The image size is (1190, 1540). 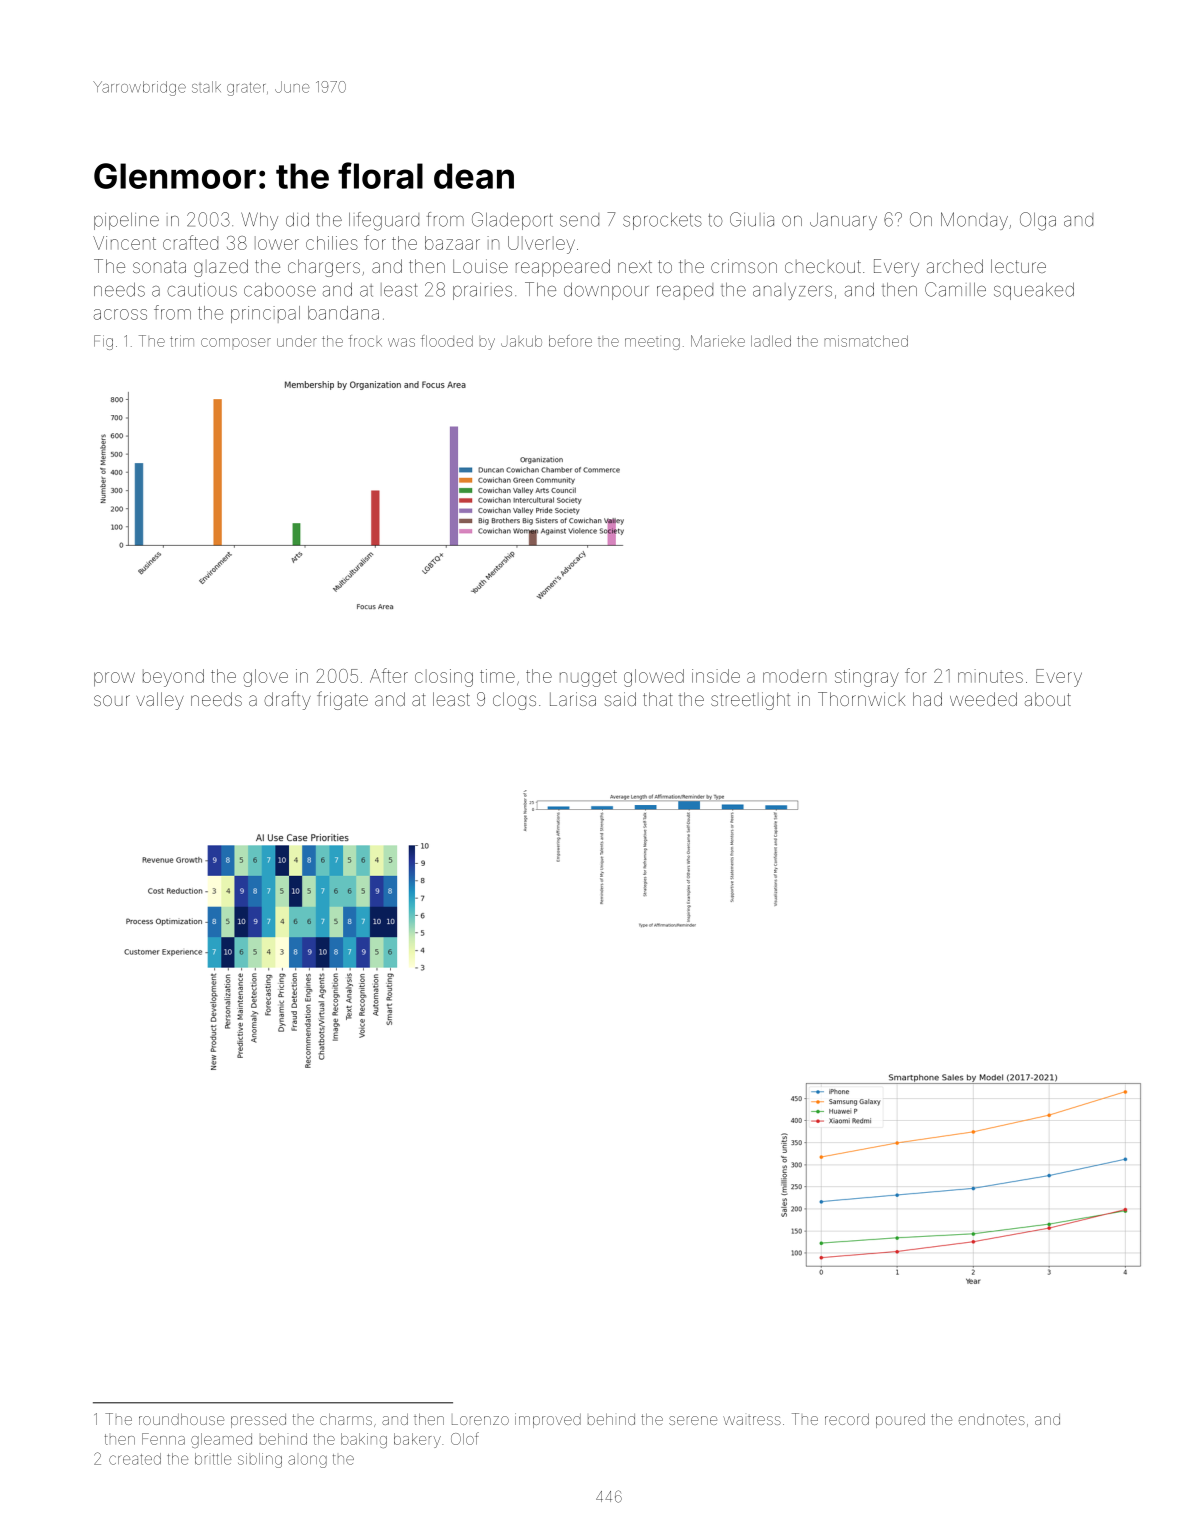 I want to click on Vincent, so click(x=124, y=243).
